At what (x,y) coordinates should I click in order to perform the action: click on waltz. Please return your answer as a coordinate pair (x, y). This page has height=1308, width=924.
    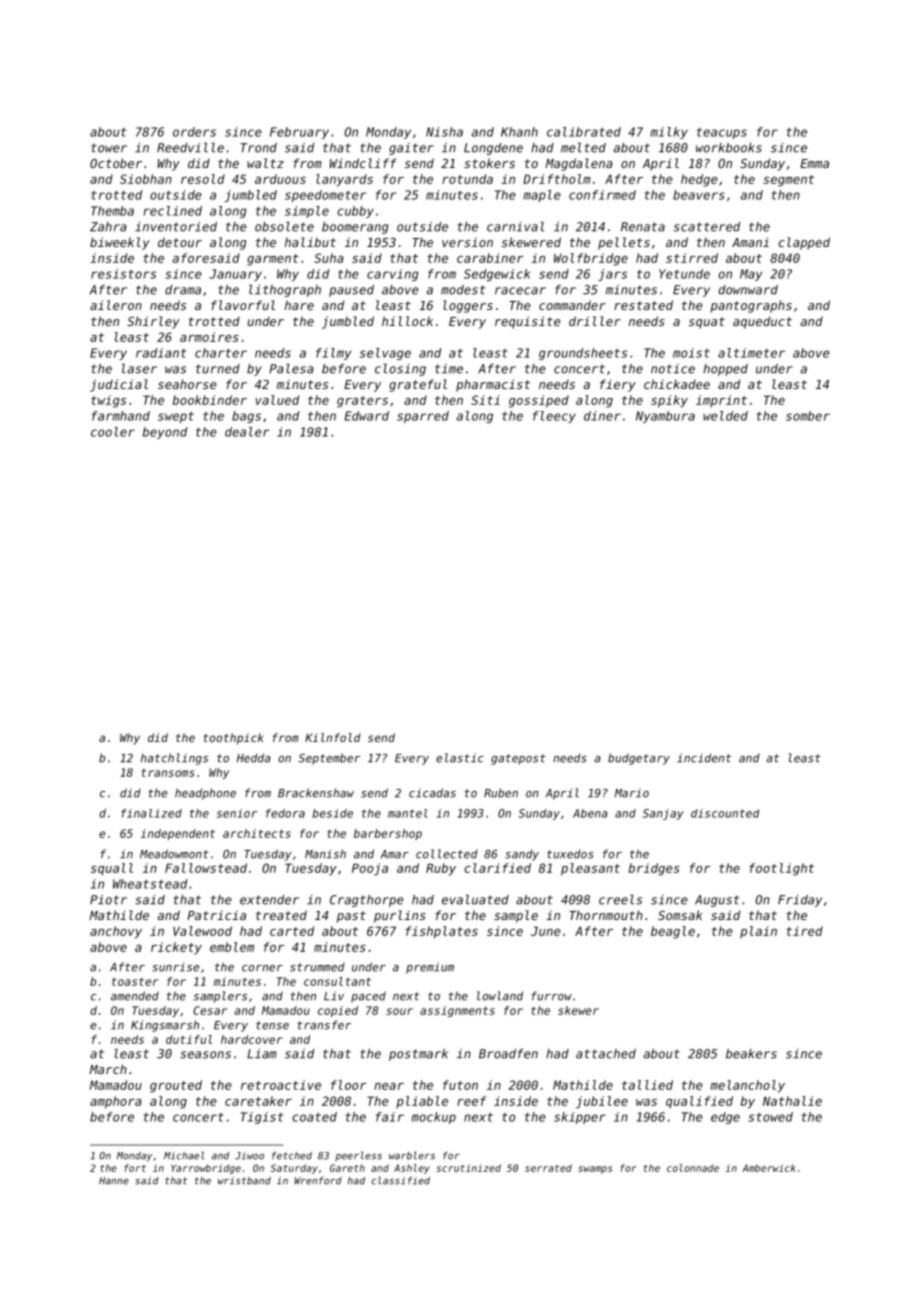
    Looking at the image, I should click on (265, 163).
